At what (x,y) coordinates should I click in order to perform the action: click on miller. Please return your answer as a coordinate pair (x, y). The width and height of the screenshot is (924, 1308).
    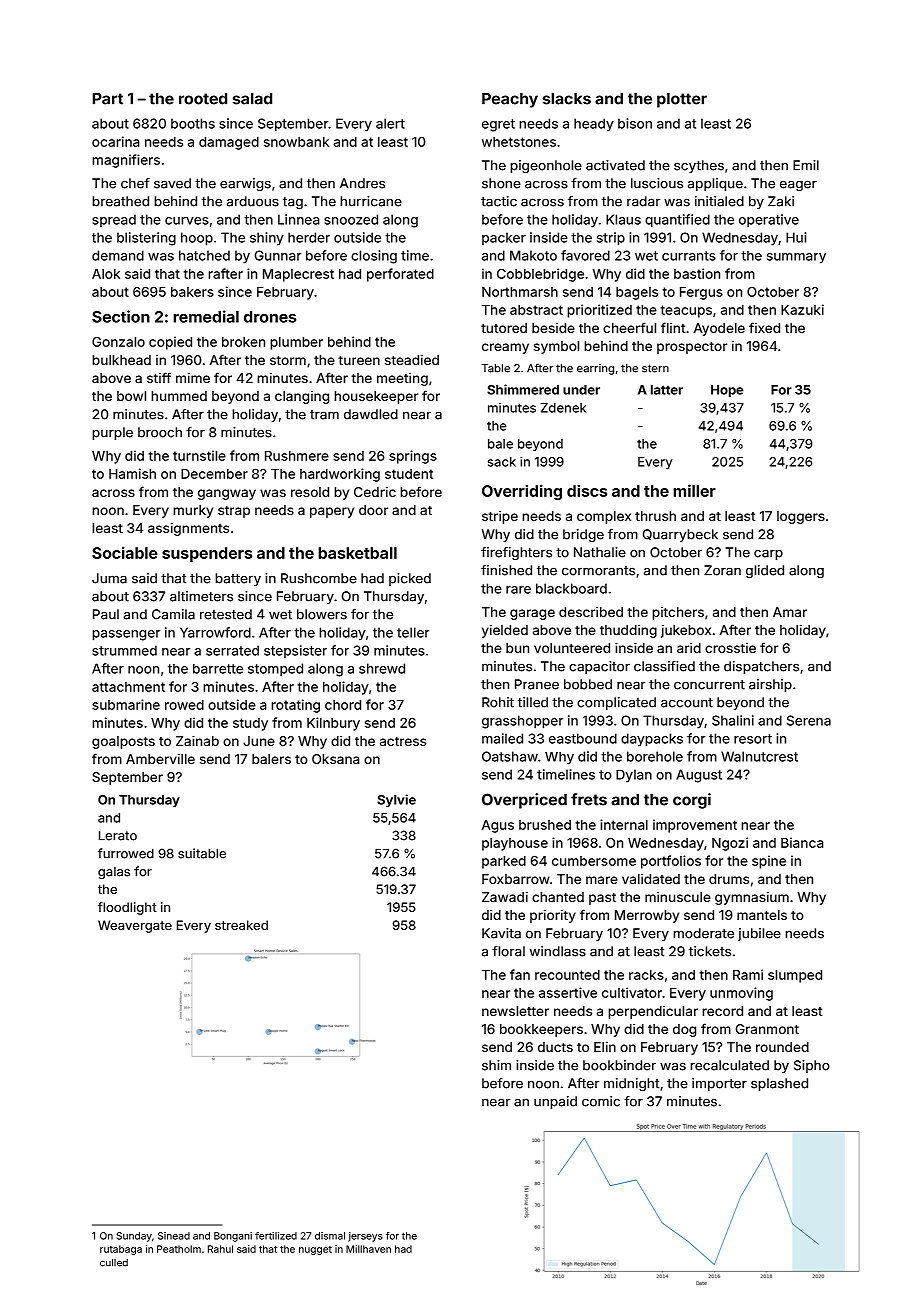
    Looking at the image, I should click on (694, 490).
